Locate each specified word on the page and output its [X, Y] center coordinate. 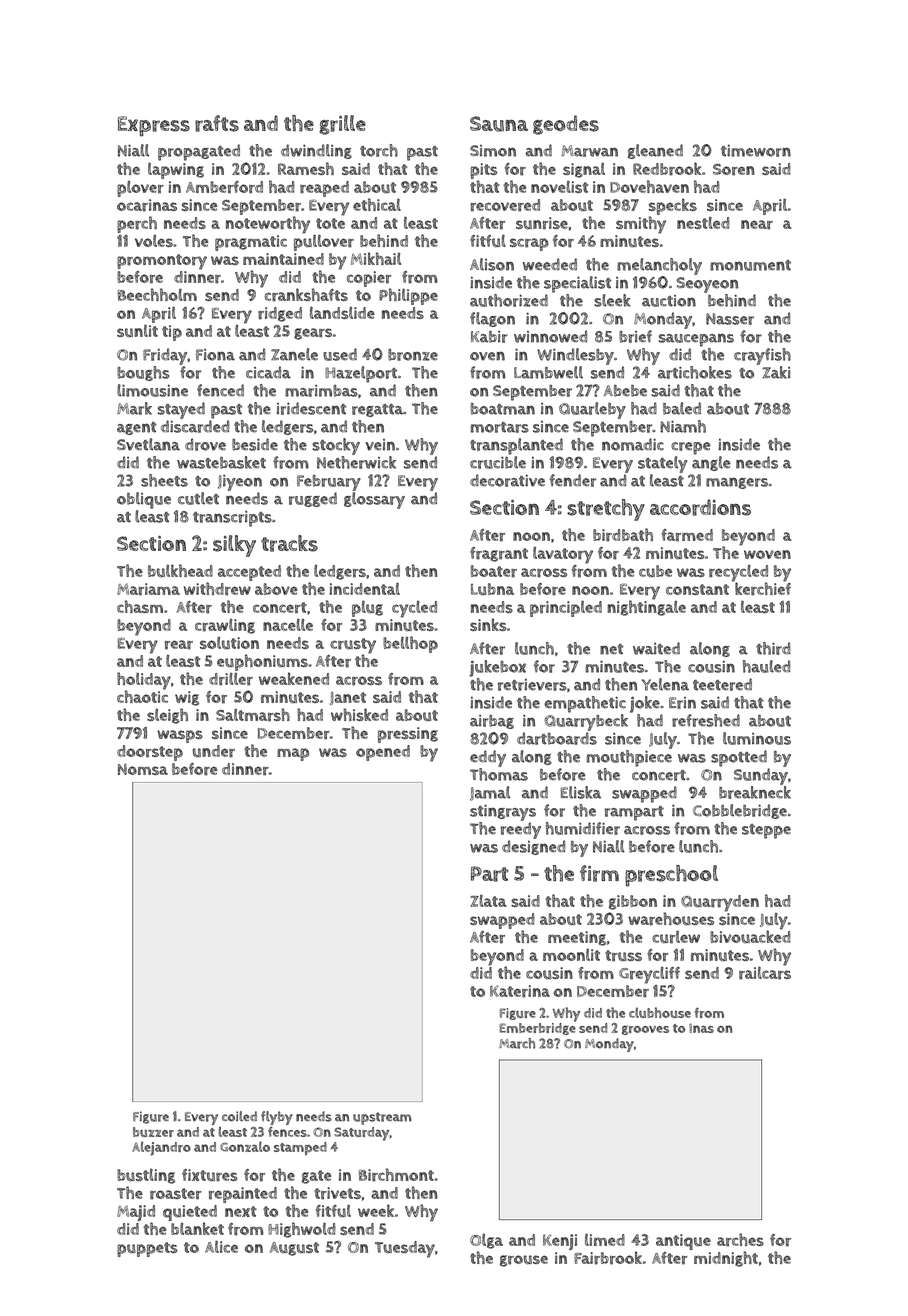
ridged [280, 314]
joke [645, 704]
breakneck [755, 792]
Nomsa [143, 769]
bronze [413, 355]
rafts [217, 123]
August [294, 1249]
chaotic [142, 696]
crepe [691, 448]
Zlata [488, 901]
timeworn [756, 150]
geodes [566, 125]
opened [383, 753]
